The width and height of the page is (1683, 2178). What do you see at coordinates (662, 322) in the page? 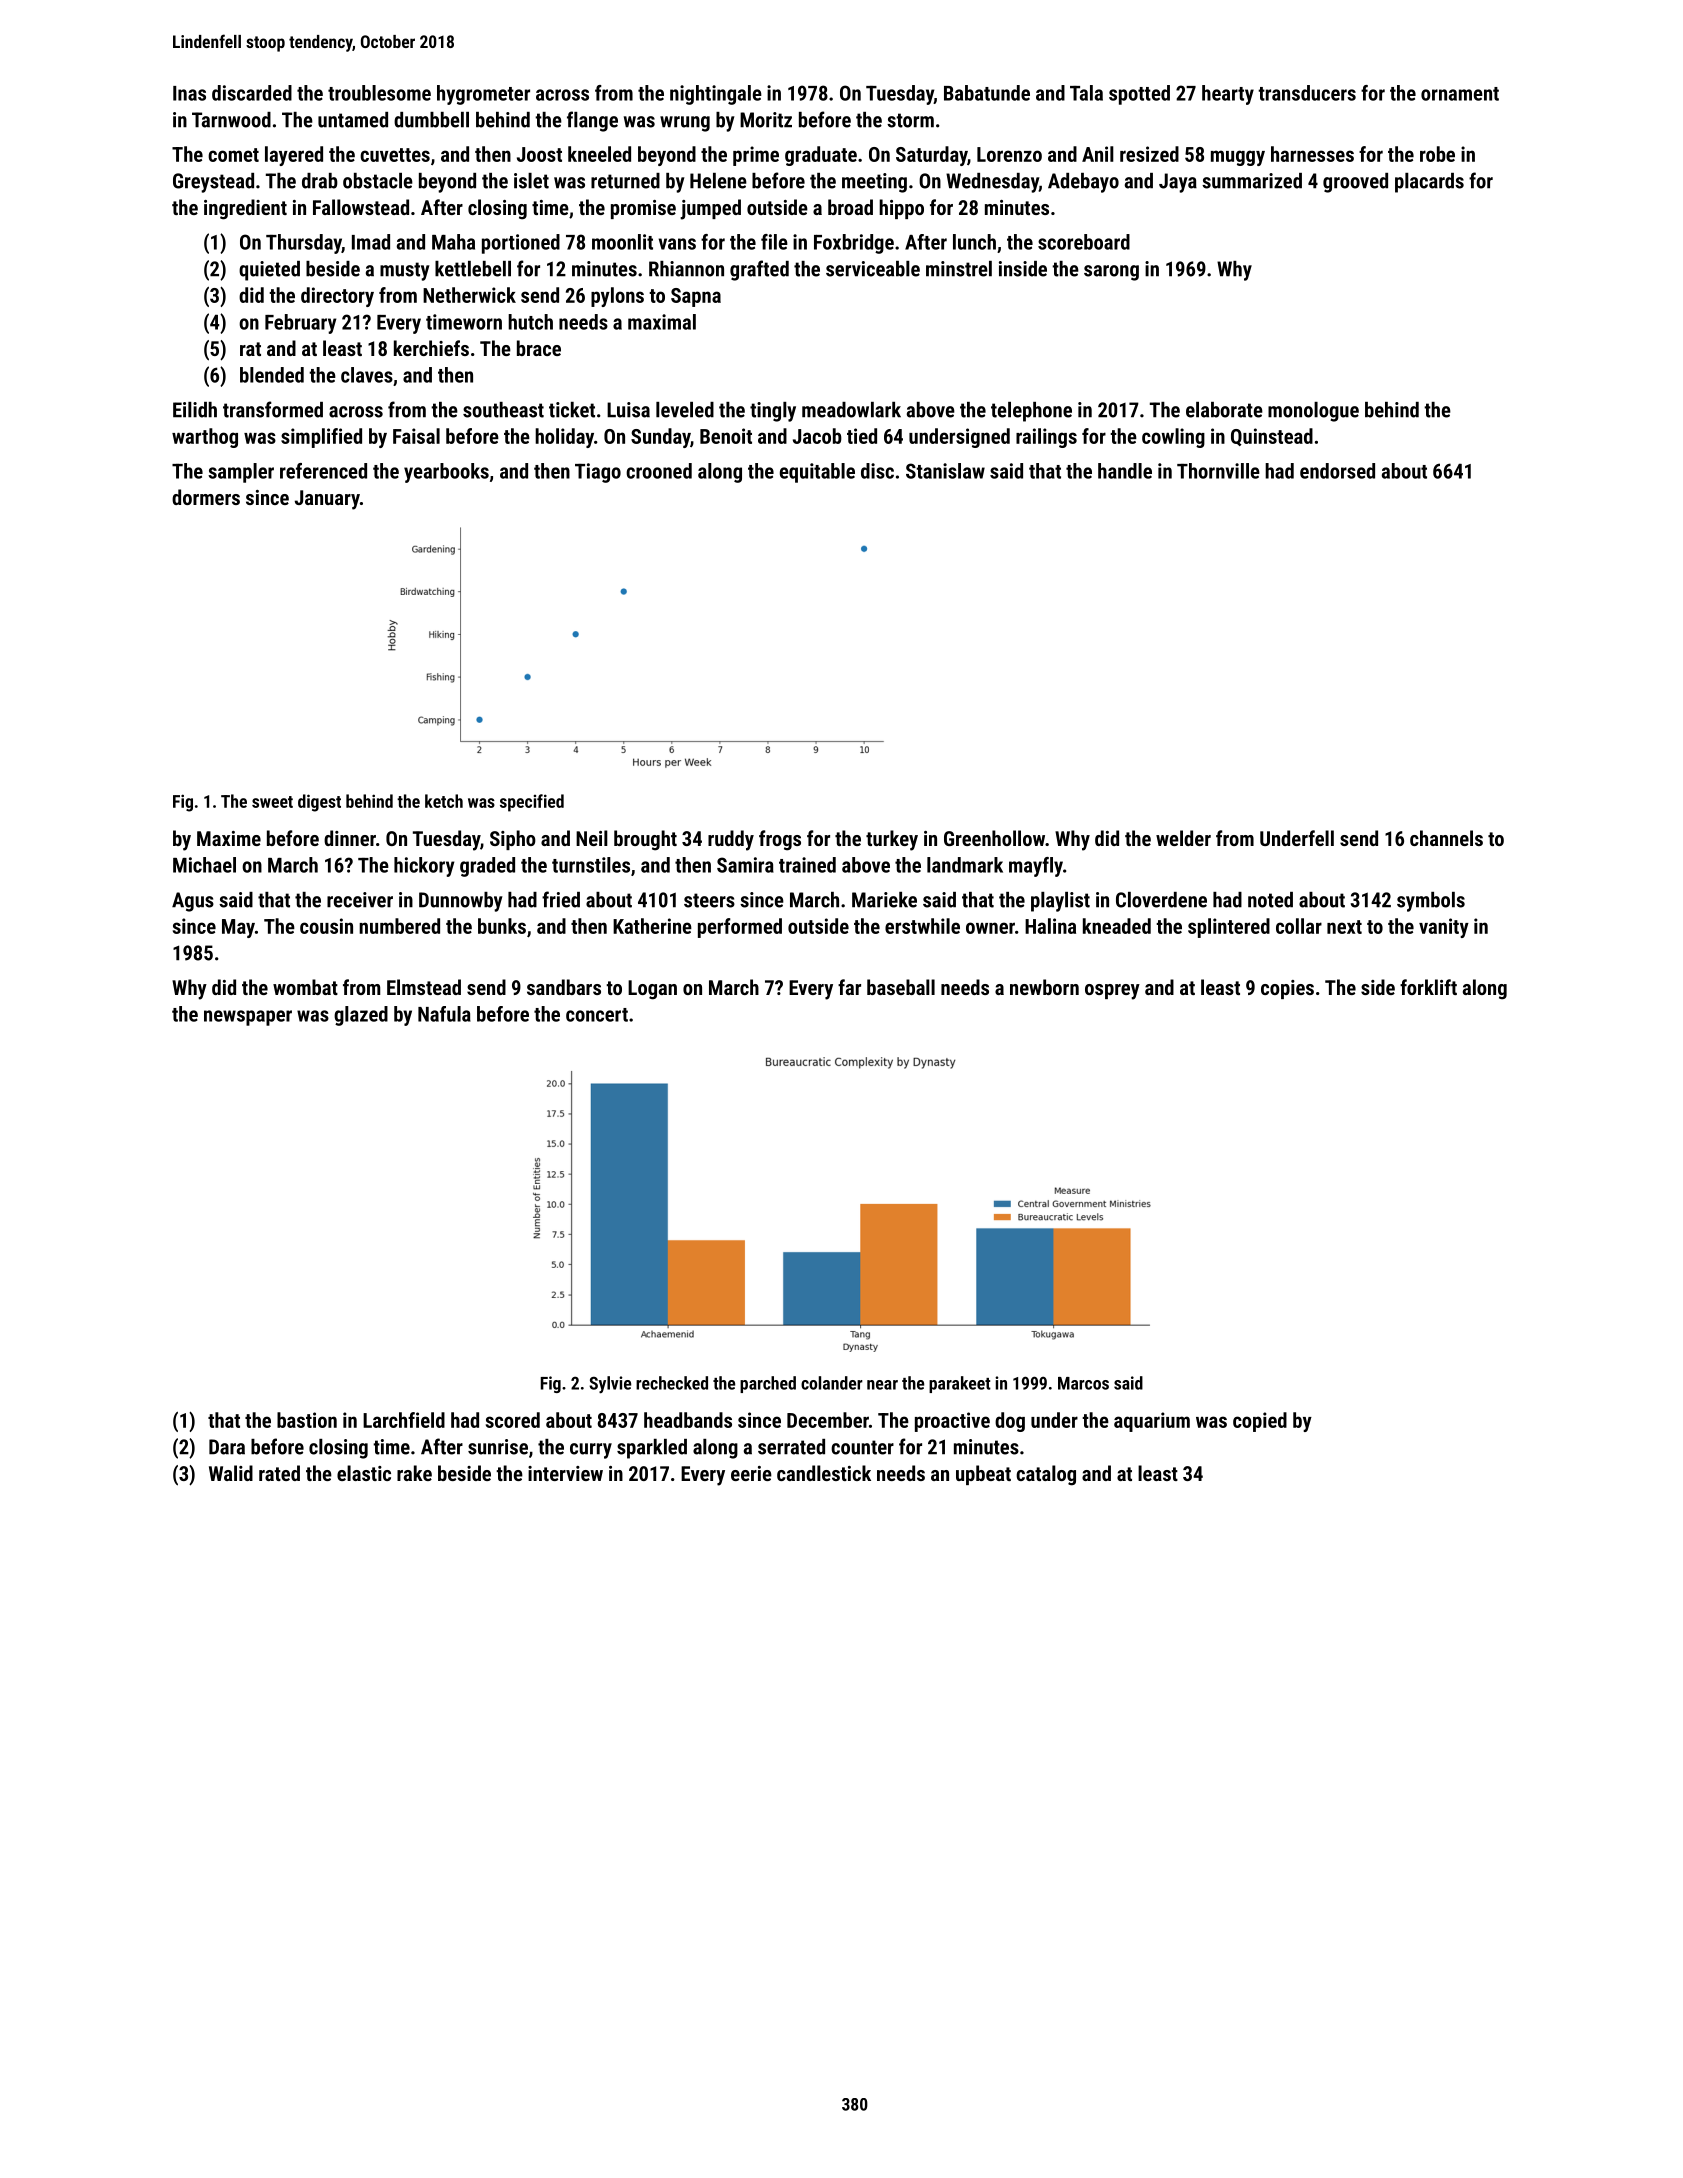
I see `maximal` at bounding box center [662, 322].
